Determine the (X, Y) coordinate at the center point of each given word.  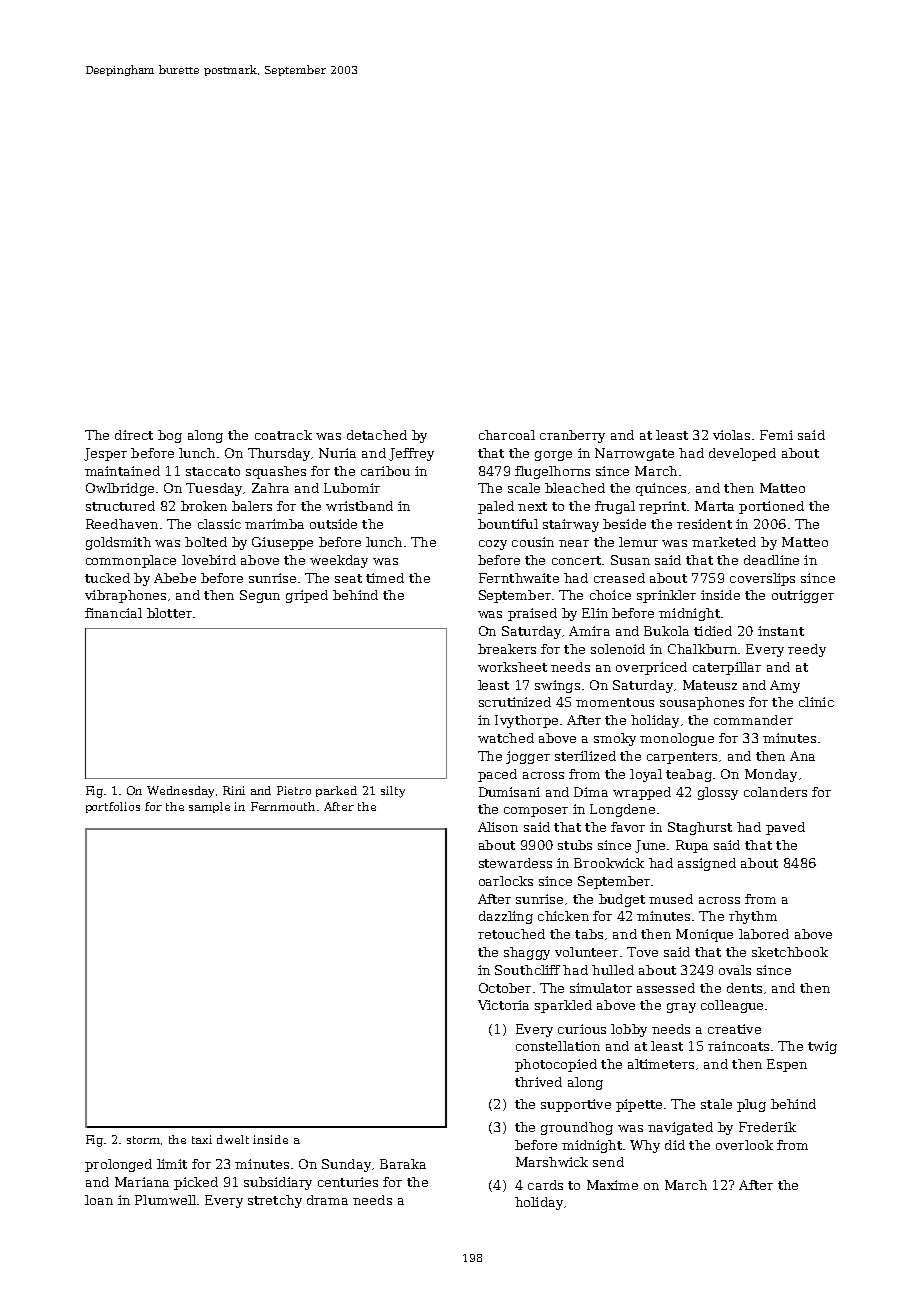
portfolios (113, 807)
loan (99, 1200)
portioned (771, 507)
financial (113, 613)
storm (143, 1140)
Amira (589, 631)
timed (385, 578)
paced (497, 775)
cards (545, 1185)
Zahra (270, 488)
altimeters (661, 1064)
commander (753, 720)
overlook (744, 1145)
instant (781, 631)
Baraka (403, 1164)
